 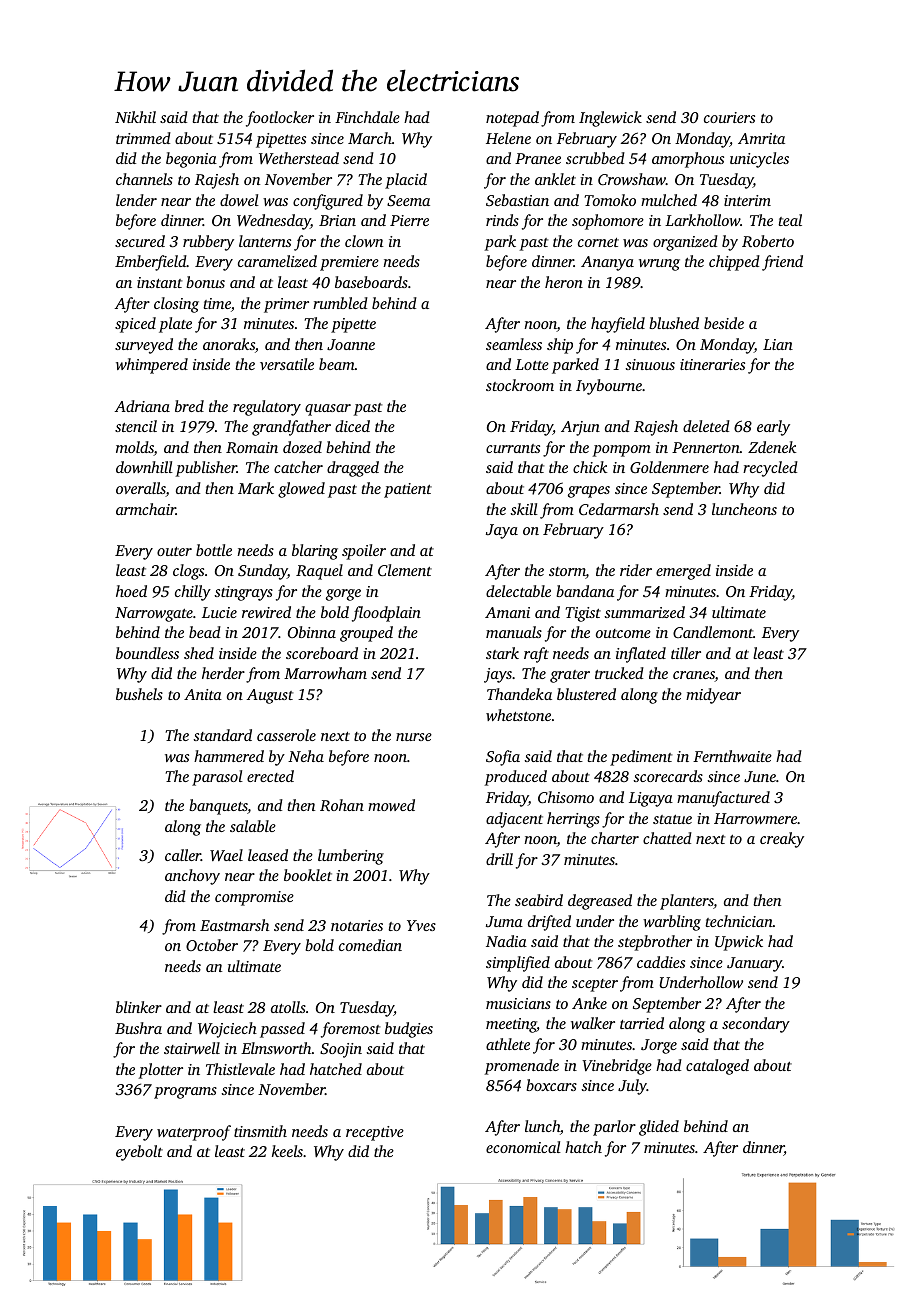 What do you see at coordinates (688, 160) in the document?
I see `amorphous` at bounding box center [688, 160].
